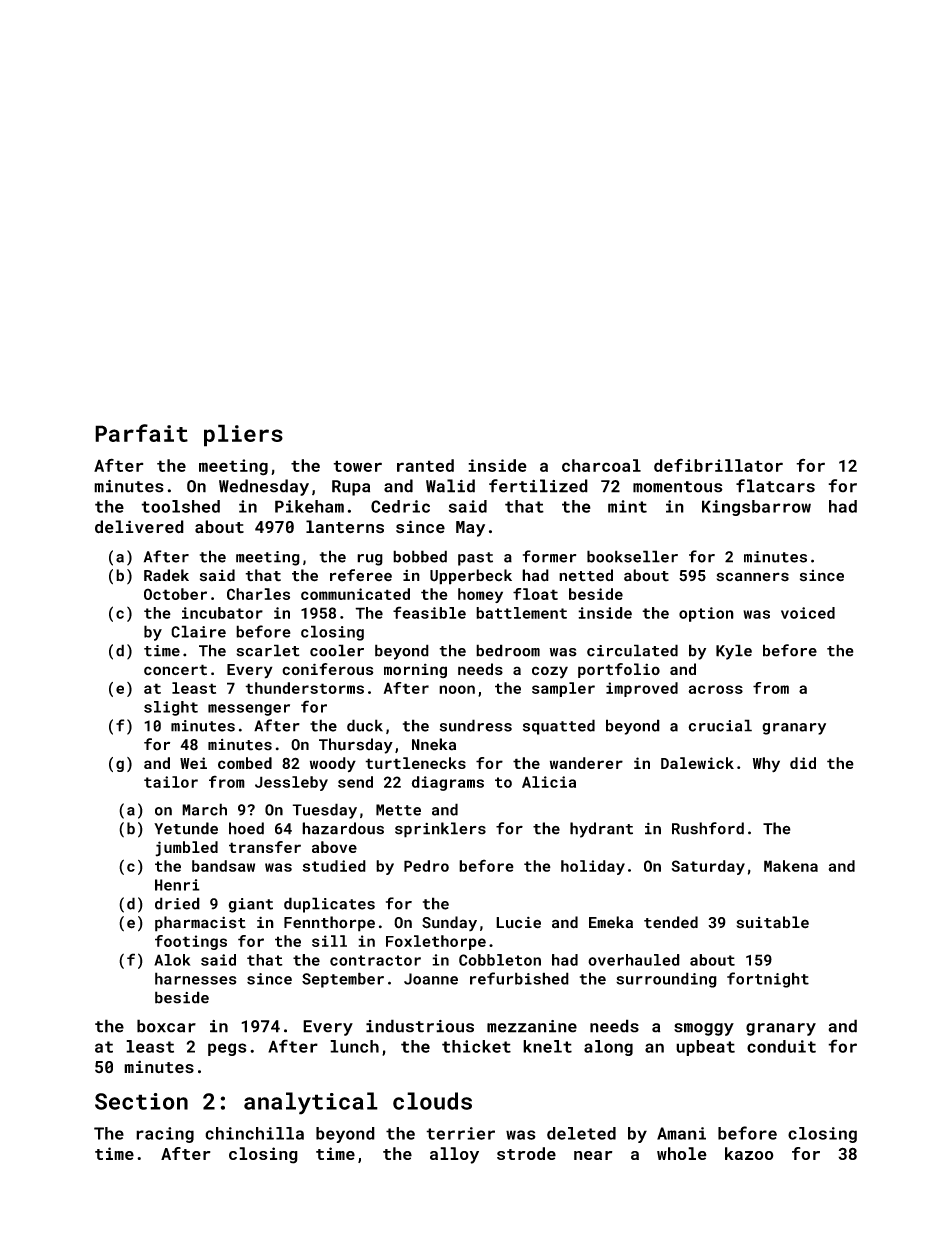 The width and height of the document is (952, 1233). I want to click on across, so click(715, 689).
